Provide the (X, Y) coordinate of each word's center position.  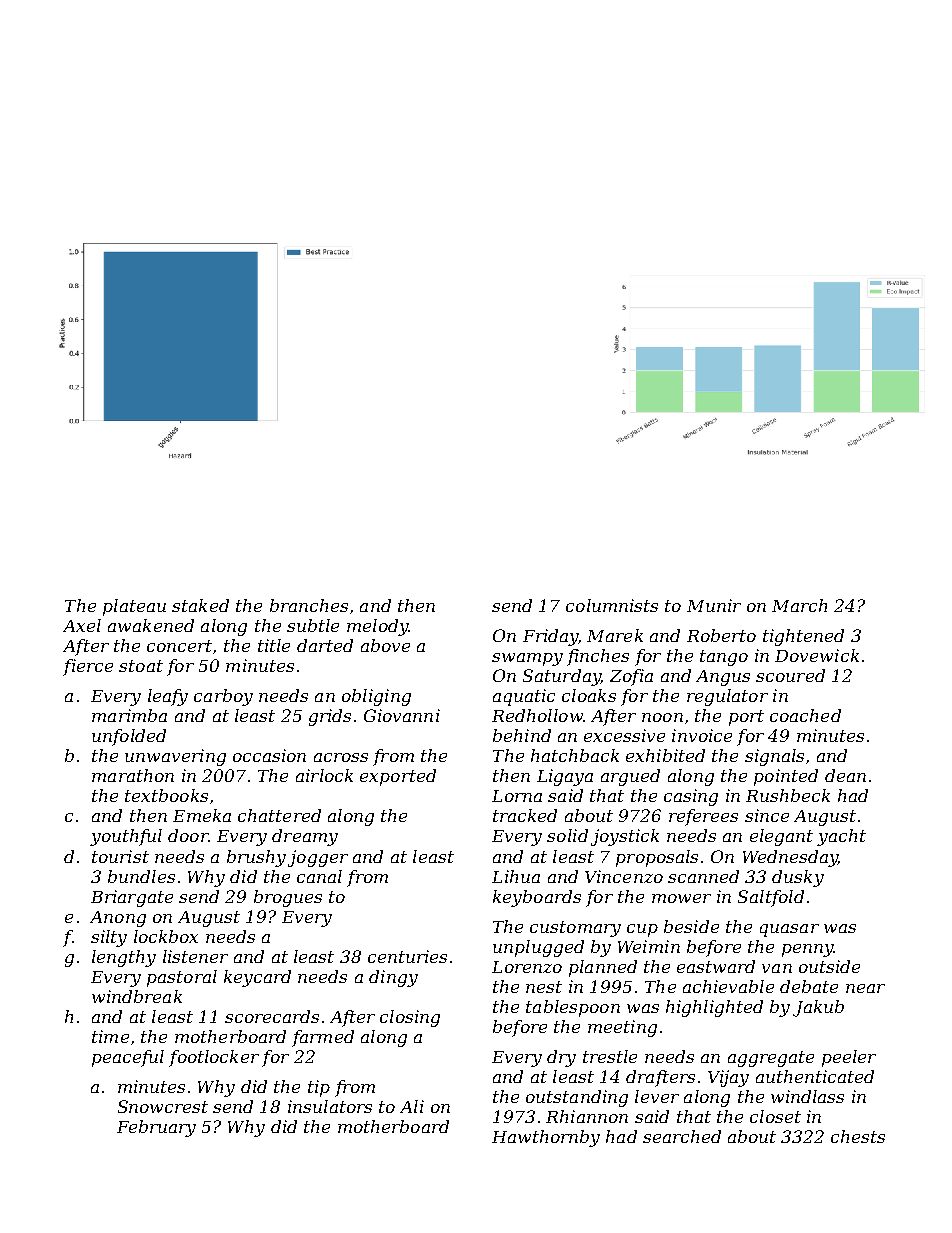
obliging (376, 697)
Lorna (517, 796)
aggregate (771, 1059)
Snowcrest (163, 1106)
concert (179, 646)
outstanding (577, 1098)
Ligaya (565, 777)
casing (691, 797)
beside (691, 926)
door (188, 835)
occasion (269, 755)
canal (319, 876)
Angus (723, 678)
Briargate (132, 898)
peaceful (128, 1058)
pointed (786, 777)
